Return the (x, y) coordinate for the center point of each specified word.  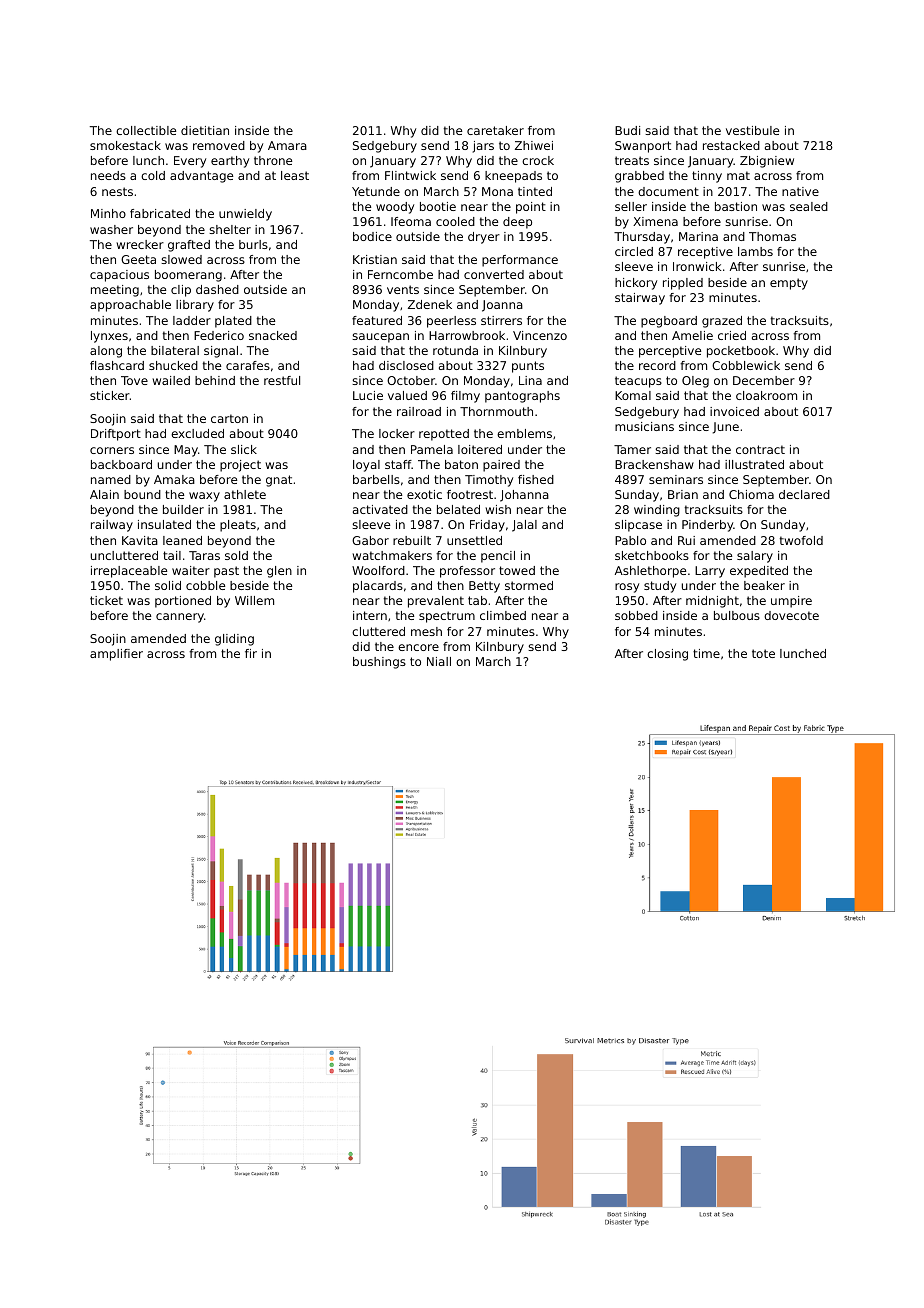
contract (760, 449)
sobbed (636, 615)
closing (667, 655)
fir (251, 653)
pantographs (522, 397)
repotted (444, 435)
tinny (707, 177)
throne (273, 160)
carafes (248, 365)
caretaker (495, 130)
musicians (644, 426)
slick (244, 449)
